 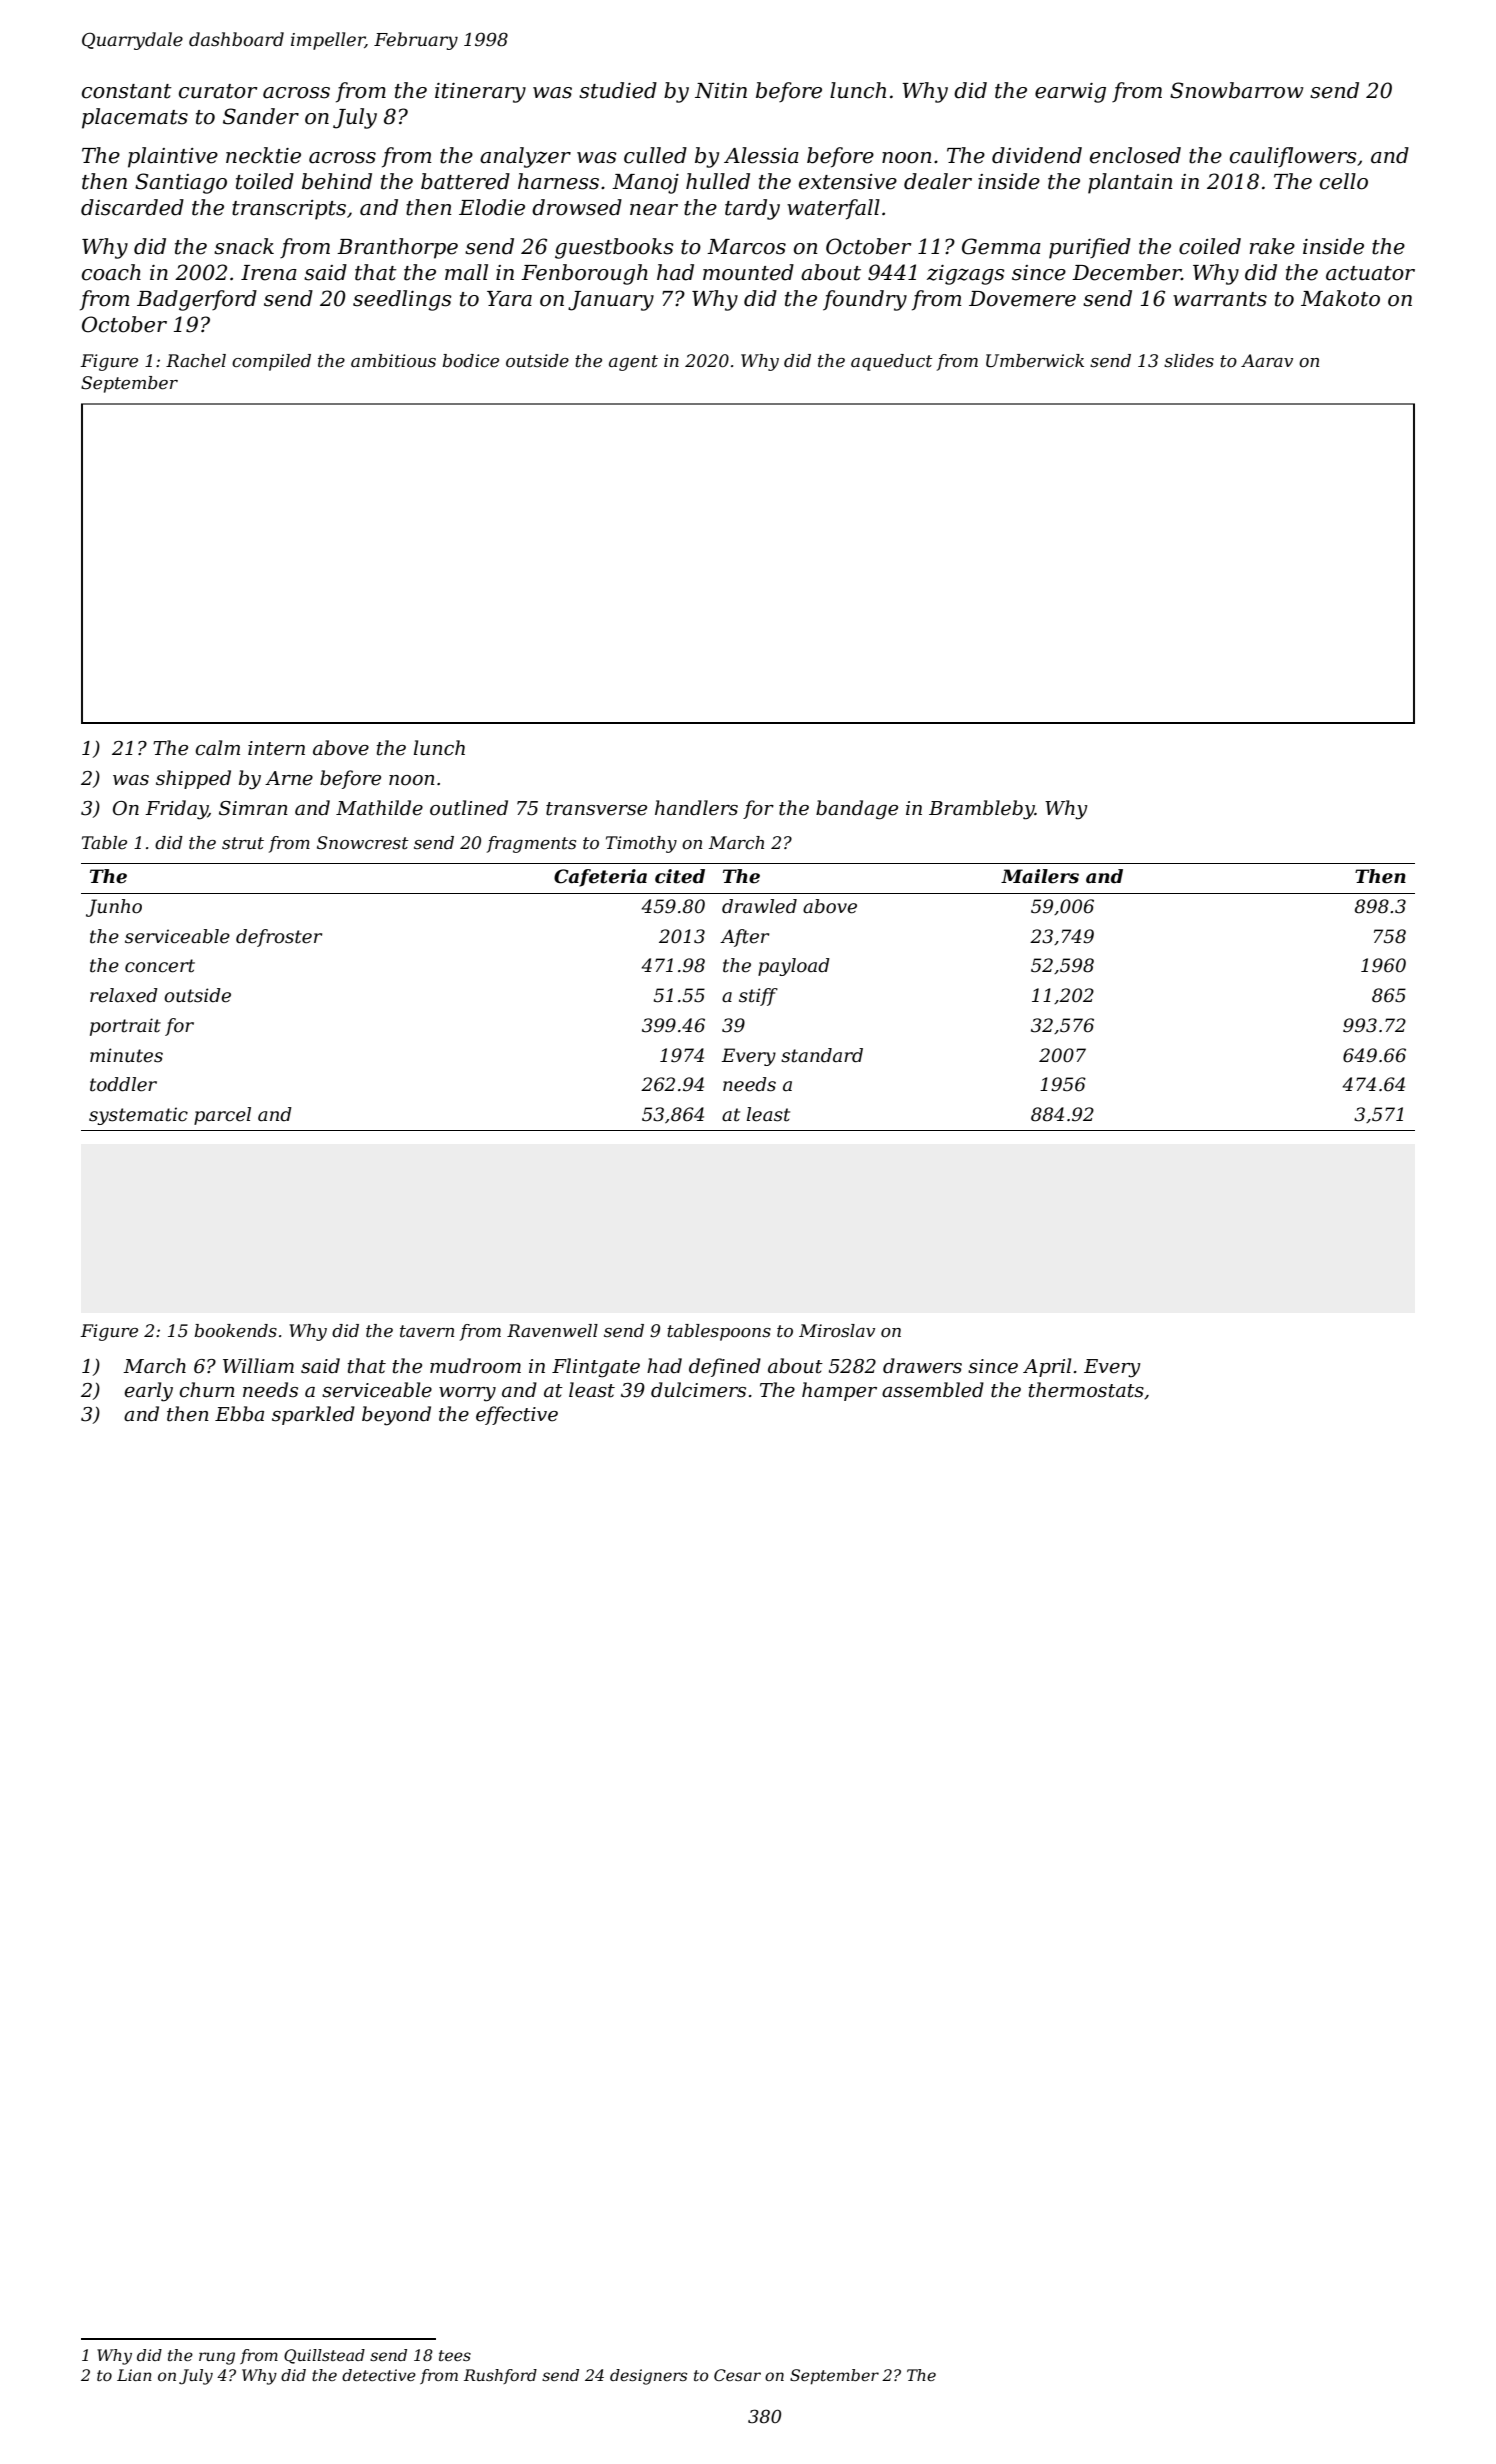 What do you see at coordinates (822, 1055) in the screenshot?
I see `standard` at bounding box center [822, 1055].
